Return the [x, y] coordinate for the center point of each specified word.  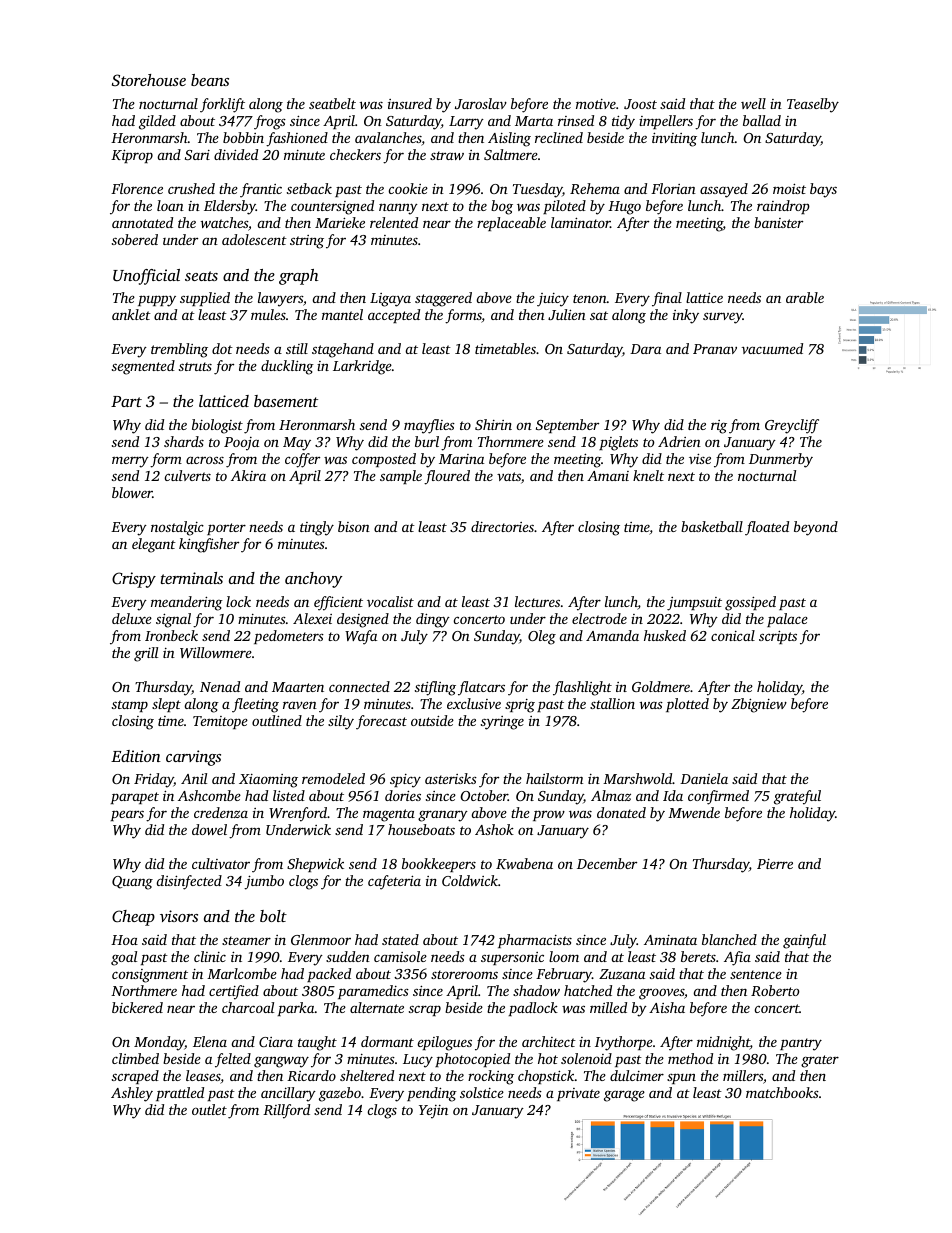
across [205, 460]
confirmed [718, 797]
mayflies [429, 426]
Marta [534, 121]
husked [665, 635]
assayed [724, 190]
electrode [599, 618]
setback [309, 188]
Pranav [715, 349]
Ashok [494, 829]
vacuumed [772, 348]
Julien [567, 314]
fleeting [255, 705]
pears [127, 815]
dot [222, 348]
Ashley [132, 1094]
